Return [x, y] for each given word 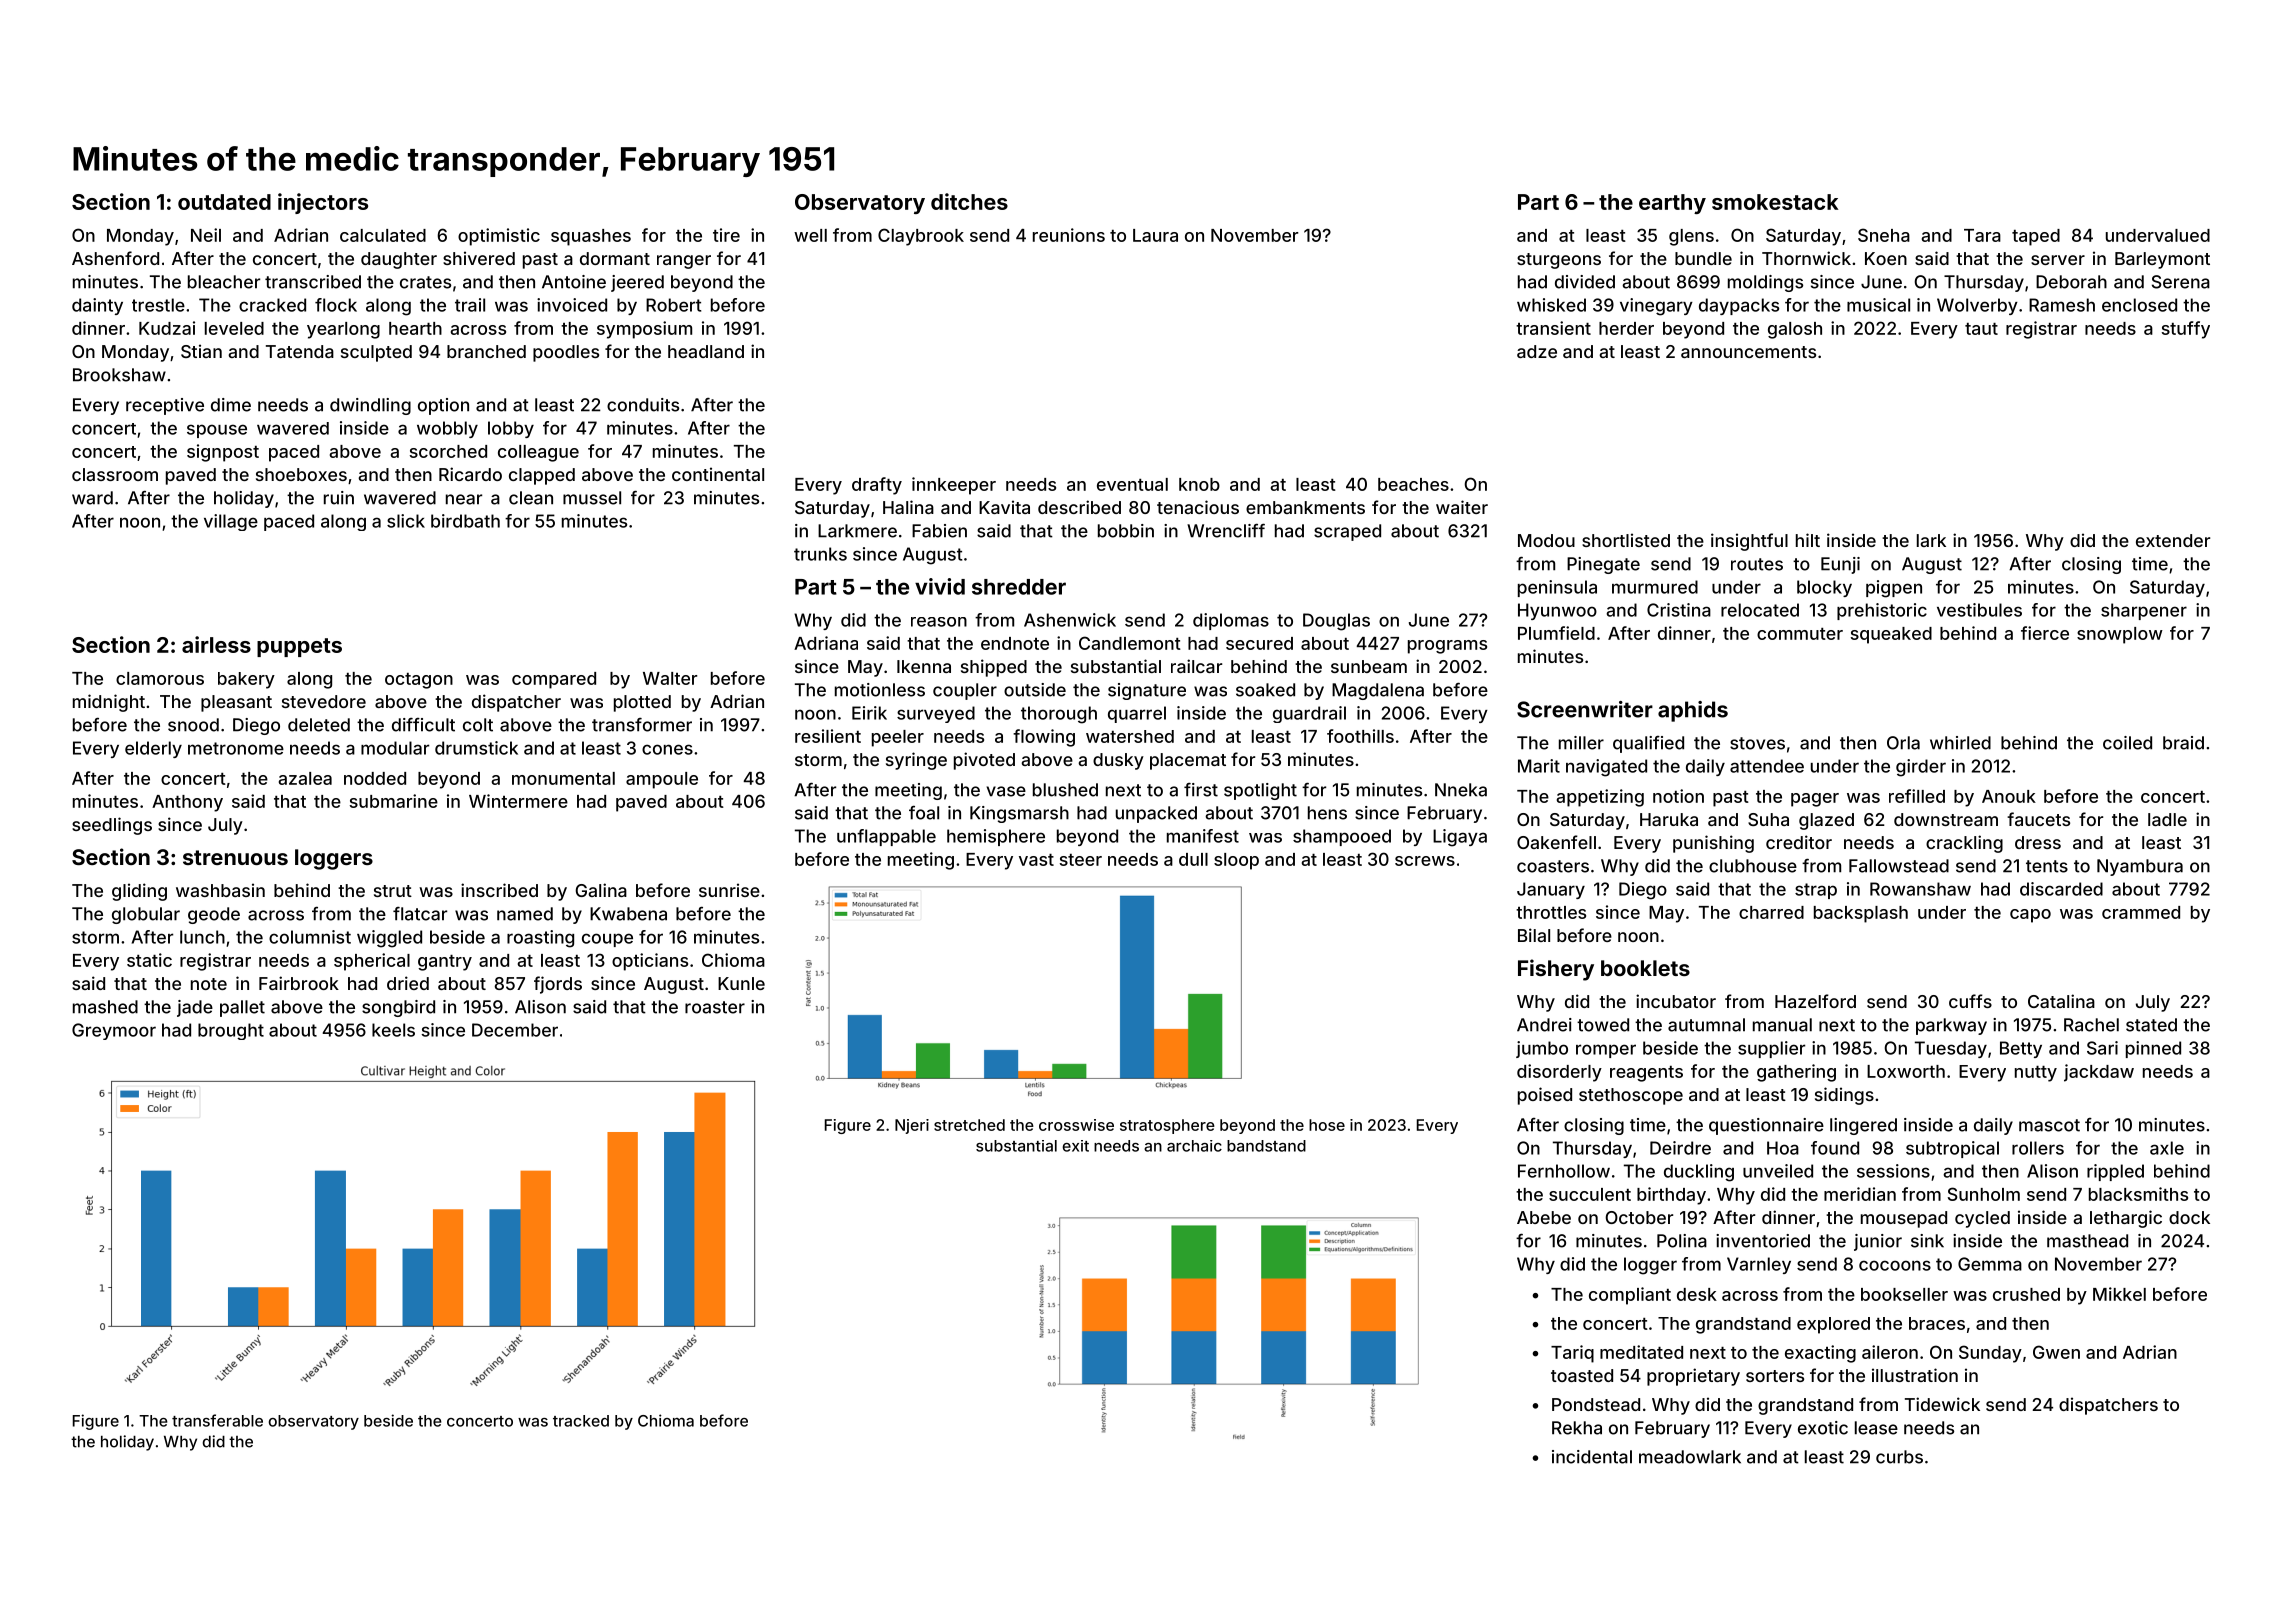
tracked [581, 1421]
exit [1075, 1146]
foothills [1360, 736]
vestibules [1979, 610]
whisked [1551, 305]
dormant [615, 258]
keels [393, 1030]
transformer [642, 725]
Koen [1886, 258]
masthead [2087, 1241]
